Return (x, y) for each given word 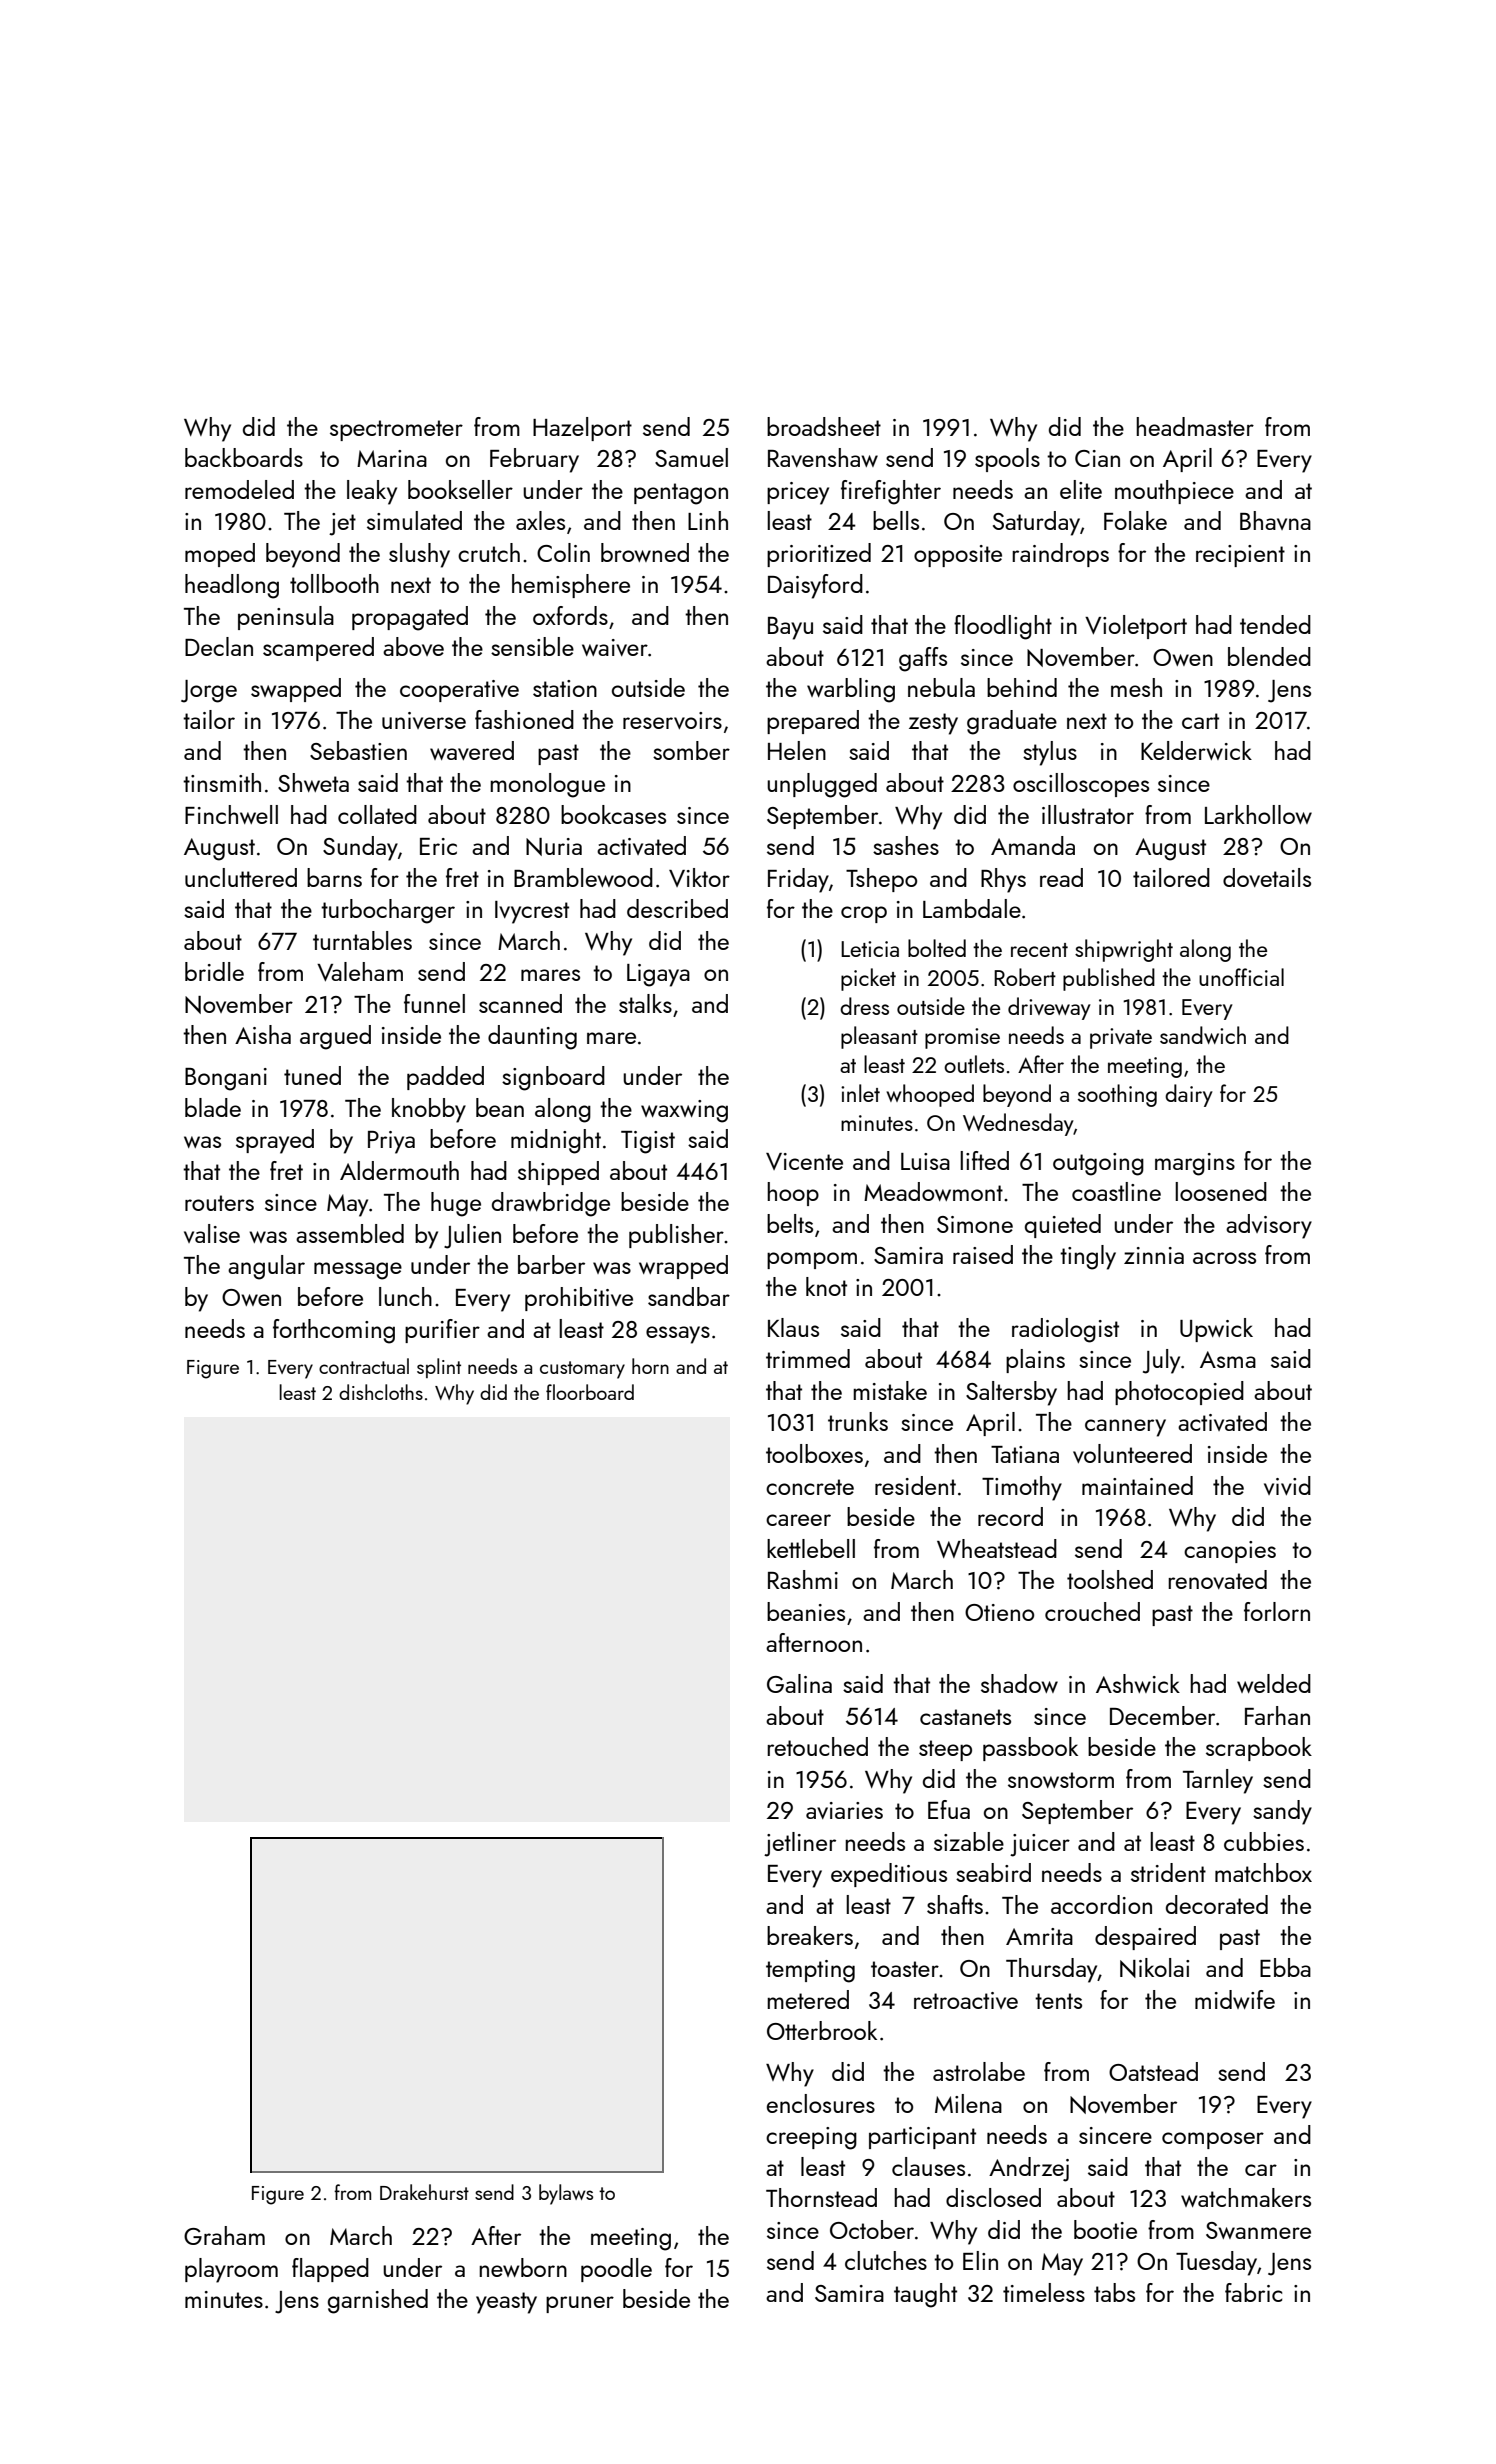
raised (983, 1254)
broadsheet (824, 426)
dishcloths (381, 1392)
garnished (378, 2301)
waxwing (684, 1111)
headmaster (1195, 426)
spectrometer (396, 430)
